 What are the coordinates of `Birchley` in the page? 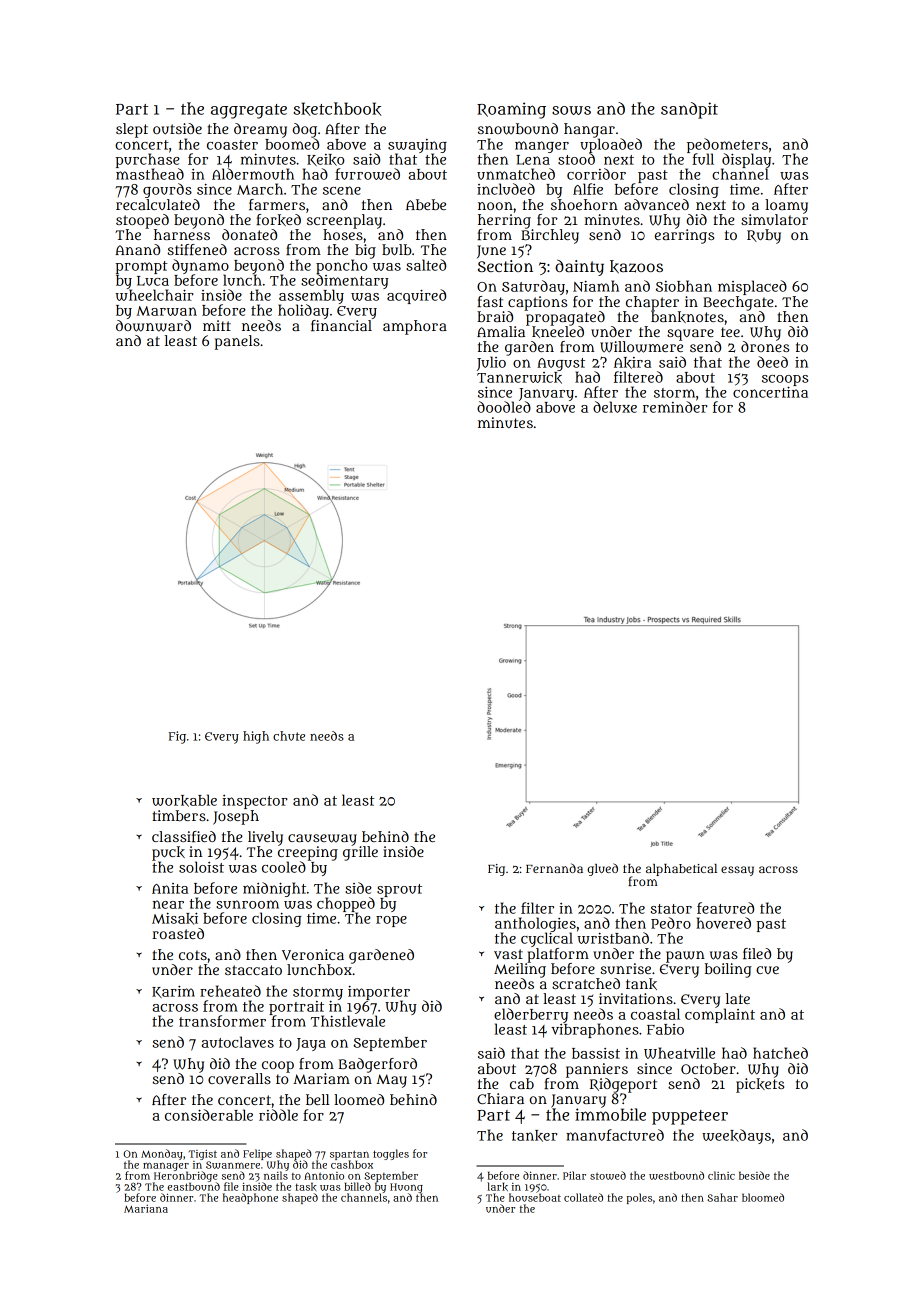 It's located at (550, 236).
